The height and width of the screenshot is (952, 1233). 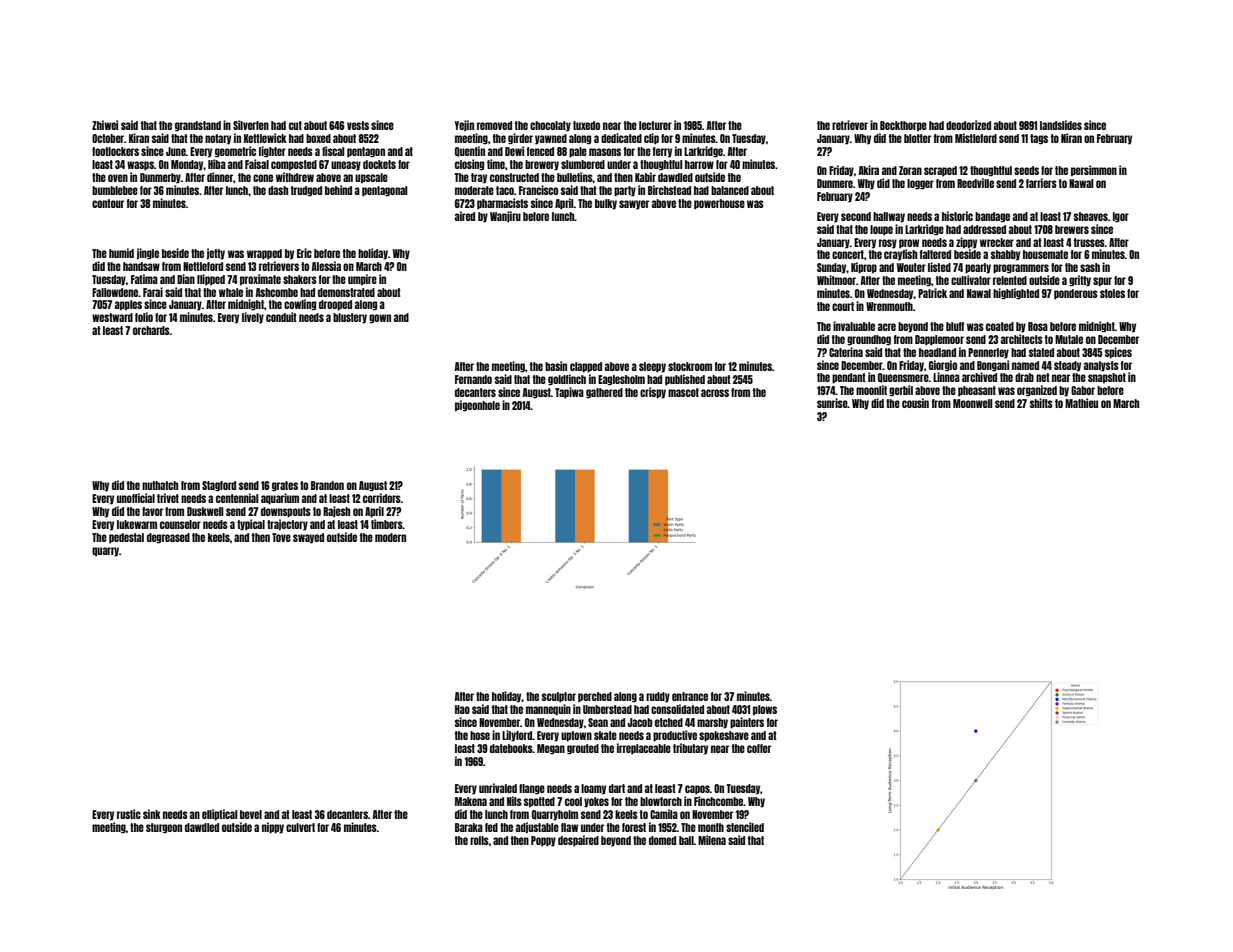 I want to click on deodorized, so click(x=968, y=125).
